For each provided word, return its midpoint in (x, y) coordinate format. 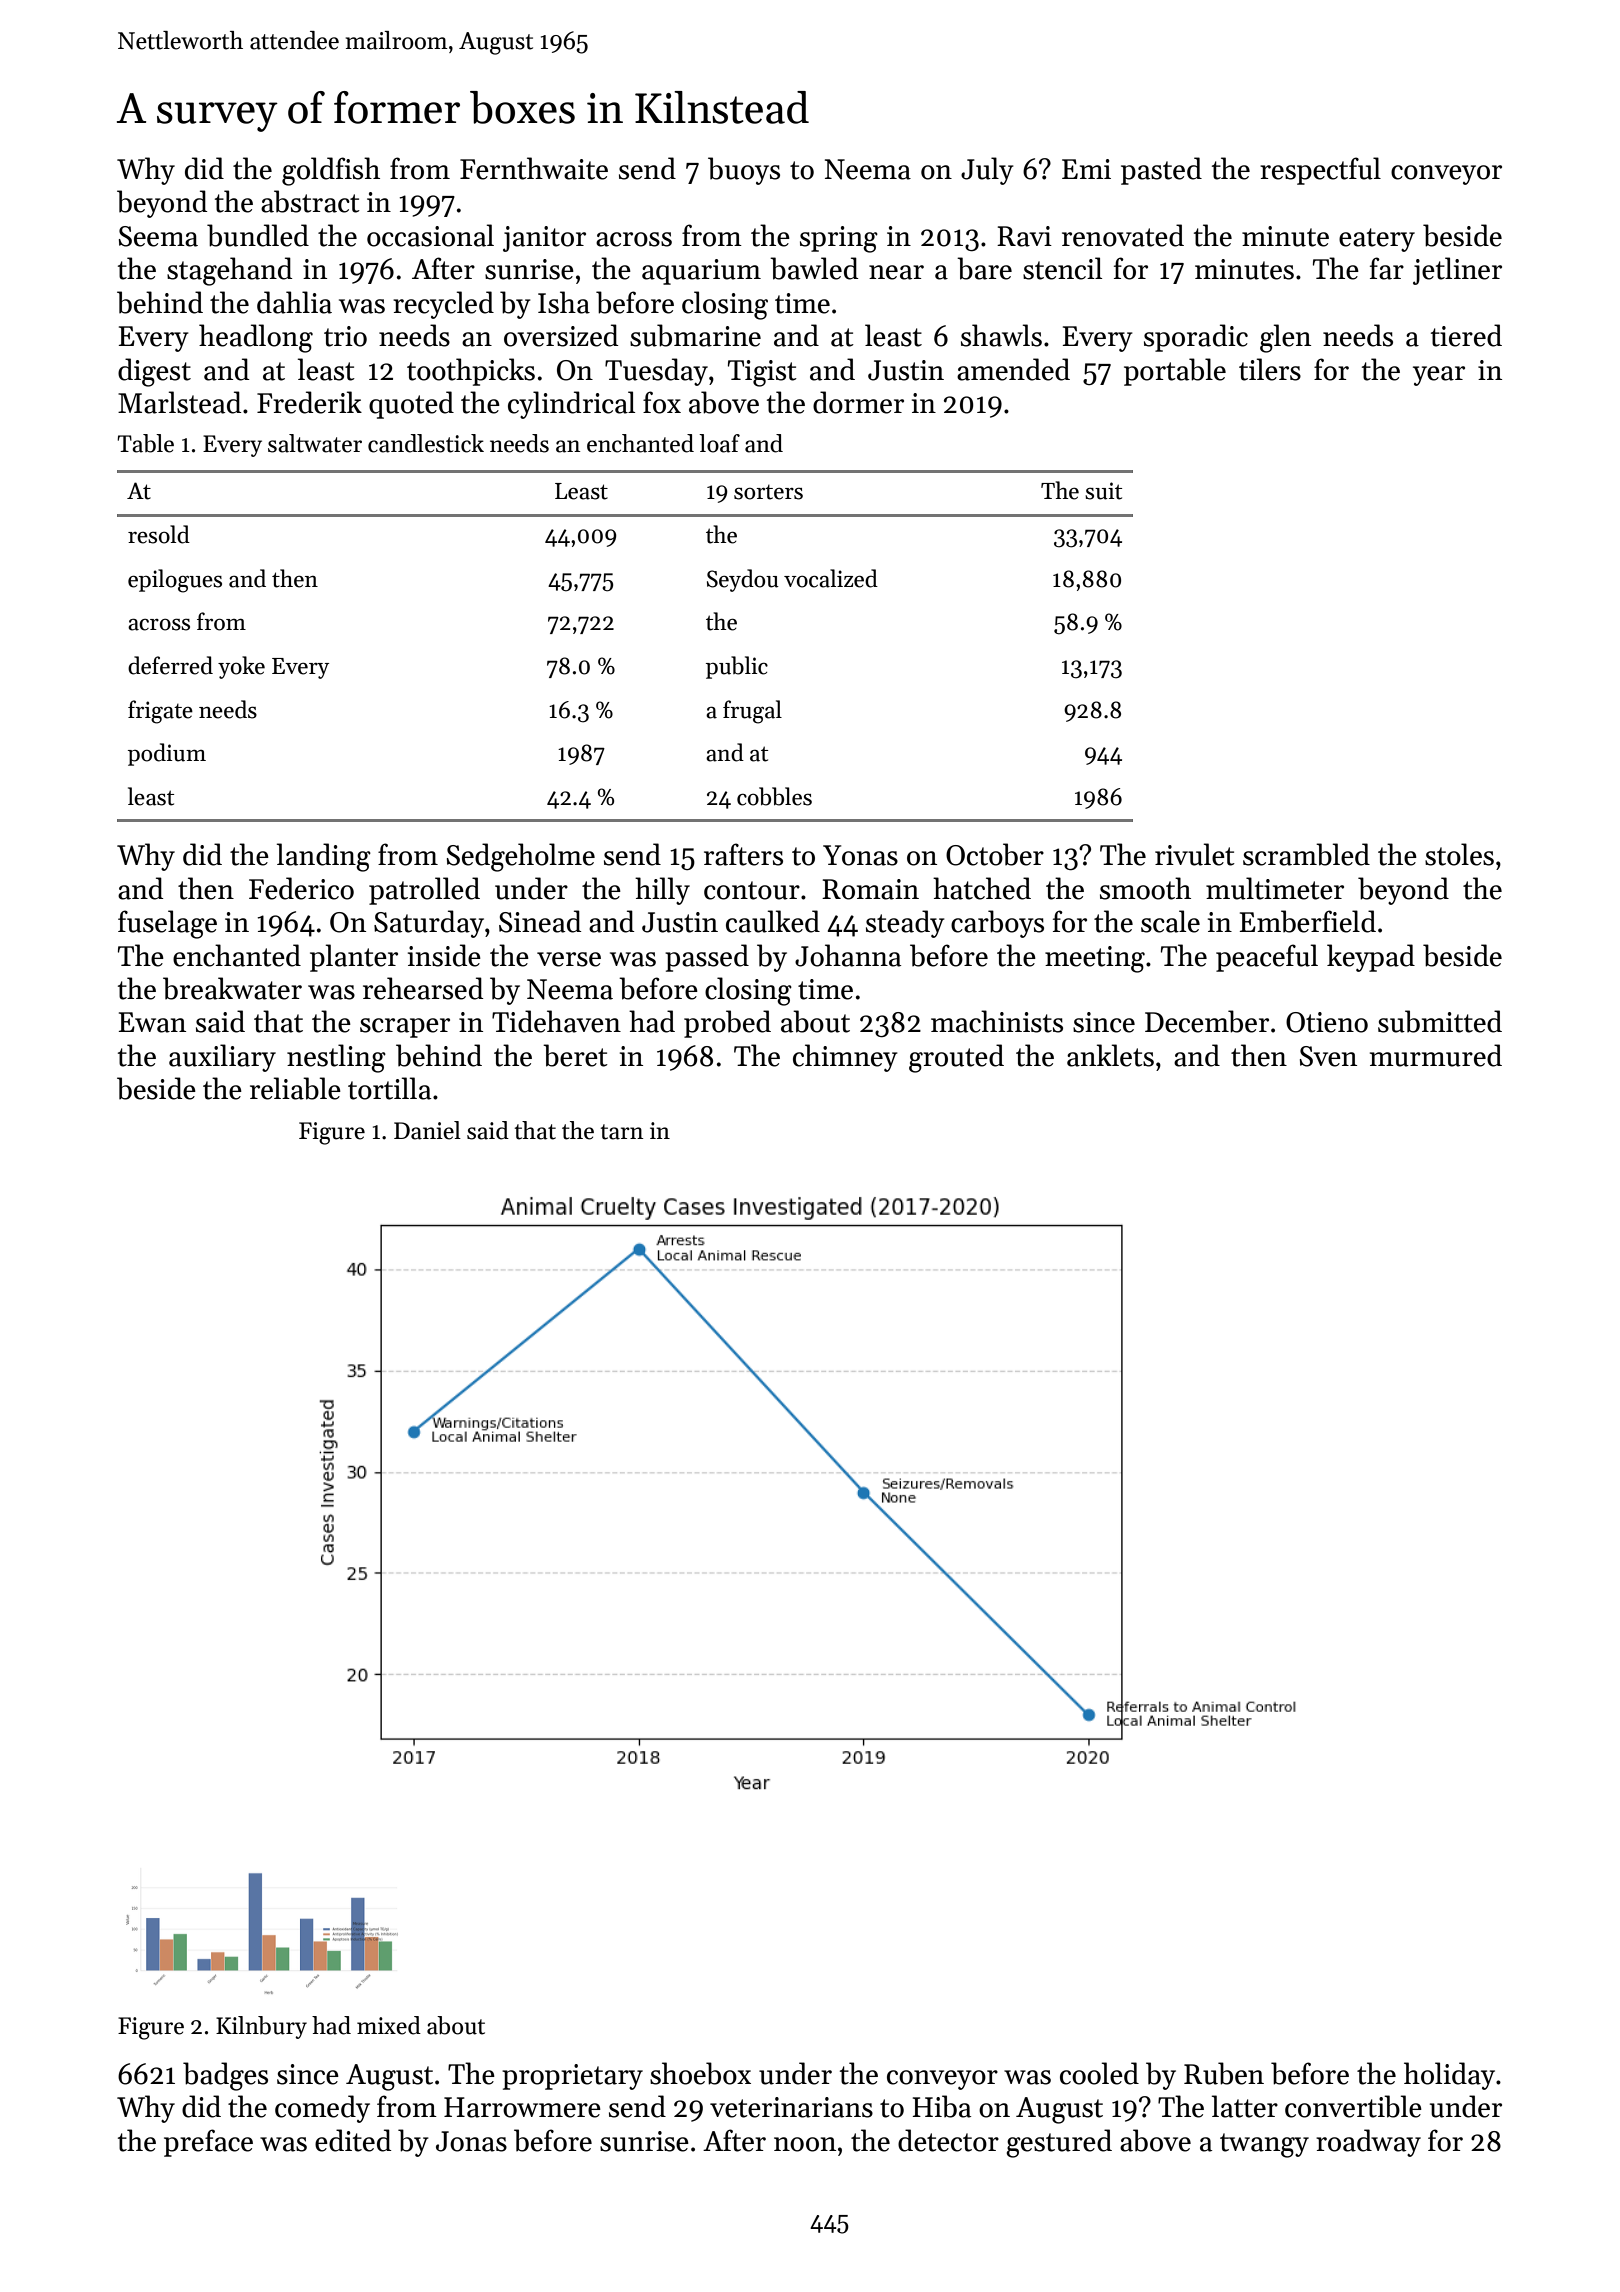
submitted (1440, 1021)
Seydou (743, 580)
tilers (1270, 369)
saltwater (315, 443)
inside (444, 955)
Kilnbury (261, 2027)
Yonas (860, 855)
